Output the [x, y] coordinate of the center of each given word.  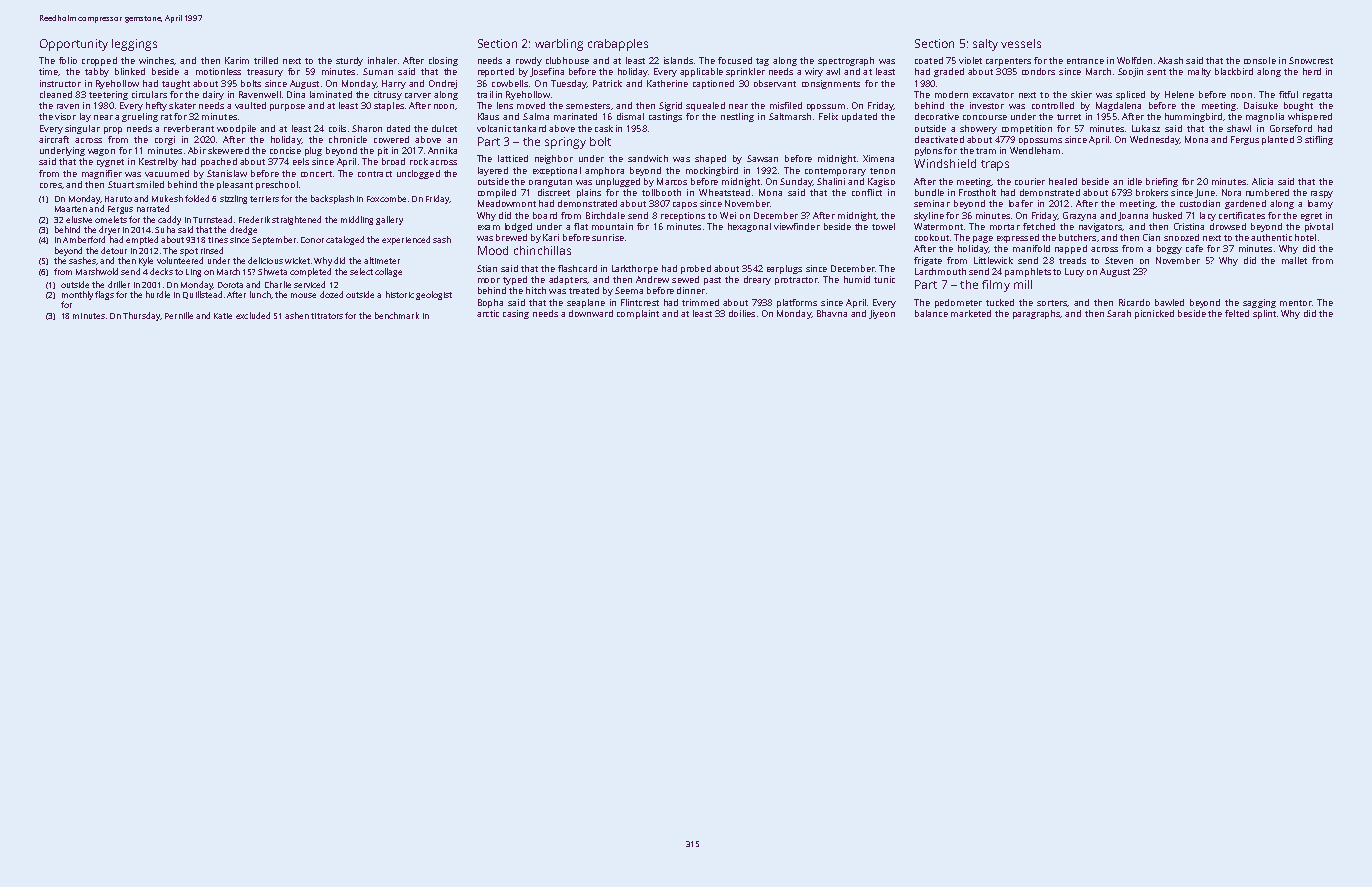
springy [565, 143]
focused [735, 60]
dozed [331, 294]
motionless [218, 71]
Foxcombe [386, 198]
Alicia [1262, 181]
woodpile [236, 129]
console [1260, 60]
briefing [1162, 182]
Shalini [831, 181]
